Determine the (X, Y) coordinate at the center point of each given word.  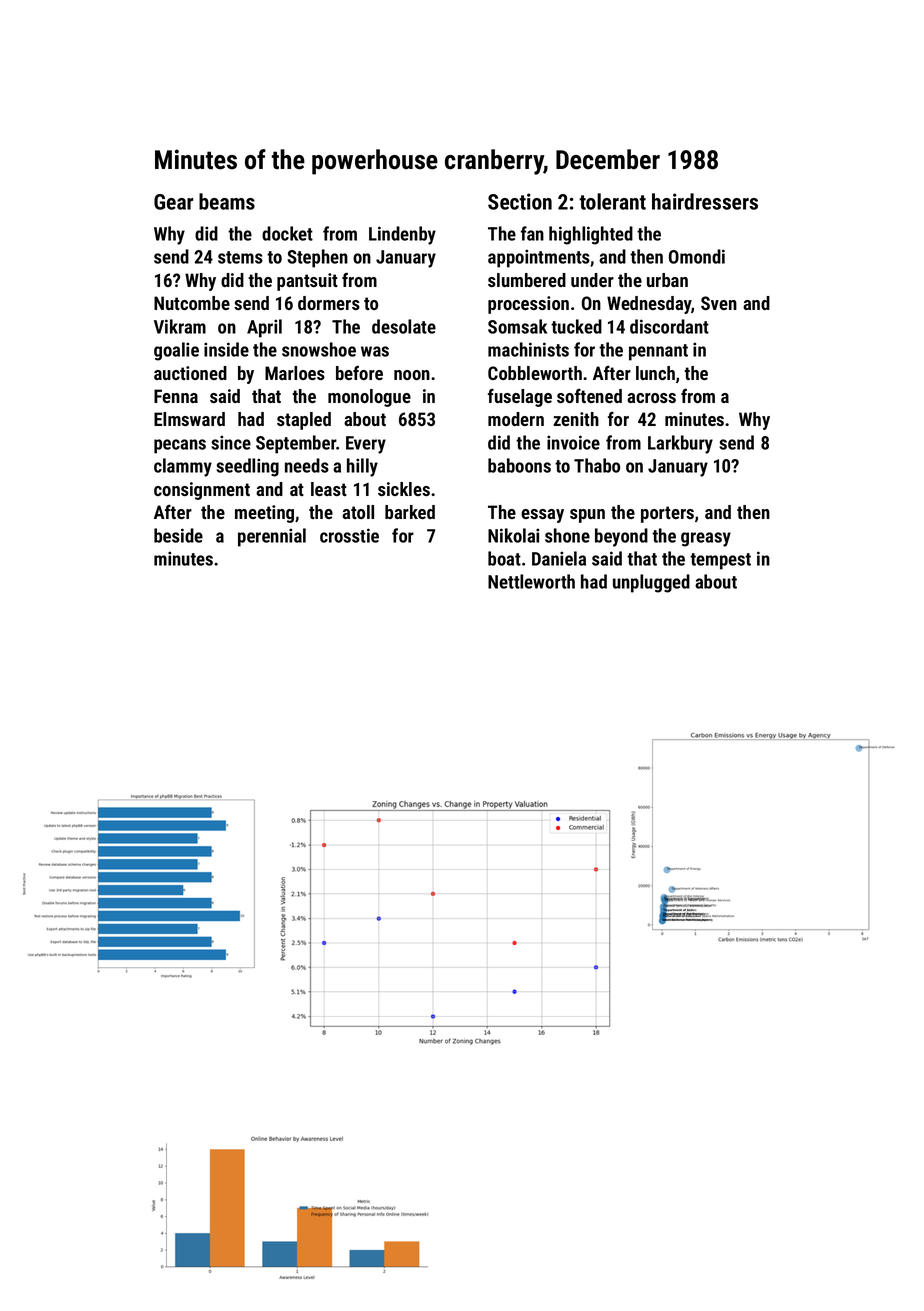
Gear (173, 202)
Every (366, 445)
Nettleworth (531, 581)
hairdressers (705, 201)
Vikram (180, 326)
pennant (658, 352)
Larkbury (680, 444)
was (375, 351)
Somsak (517, 326)
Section (520, 201)
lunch (655, 373)
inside (226, 349)
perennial (272, 537)
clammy (183, 467)
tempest (720, 561)
